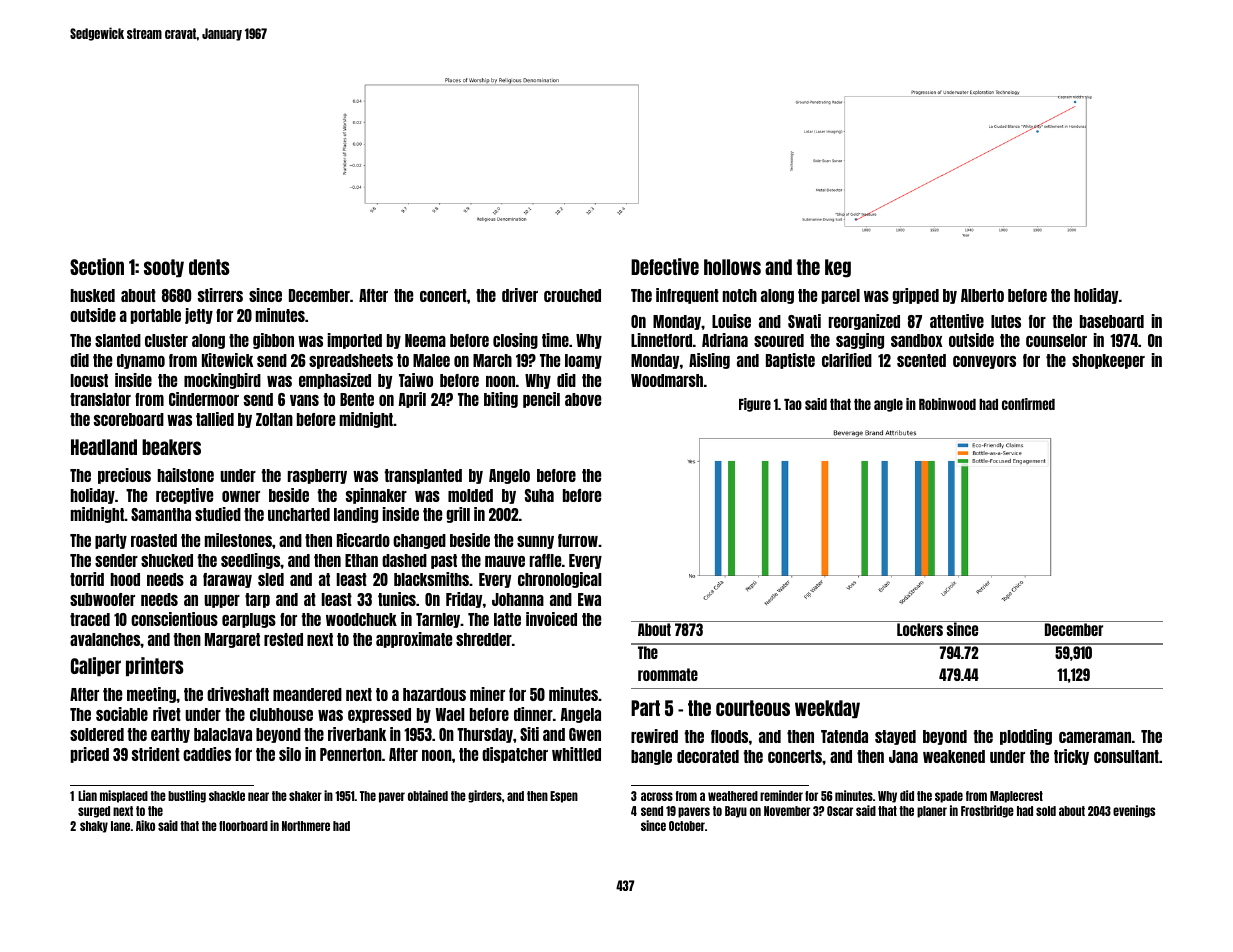  What do you see at coordinates (736, 812) in the document?
I see `Bayu` at bounding box center [736, 812].
